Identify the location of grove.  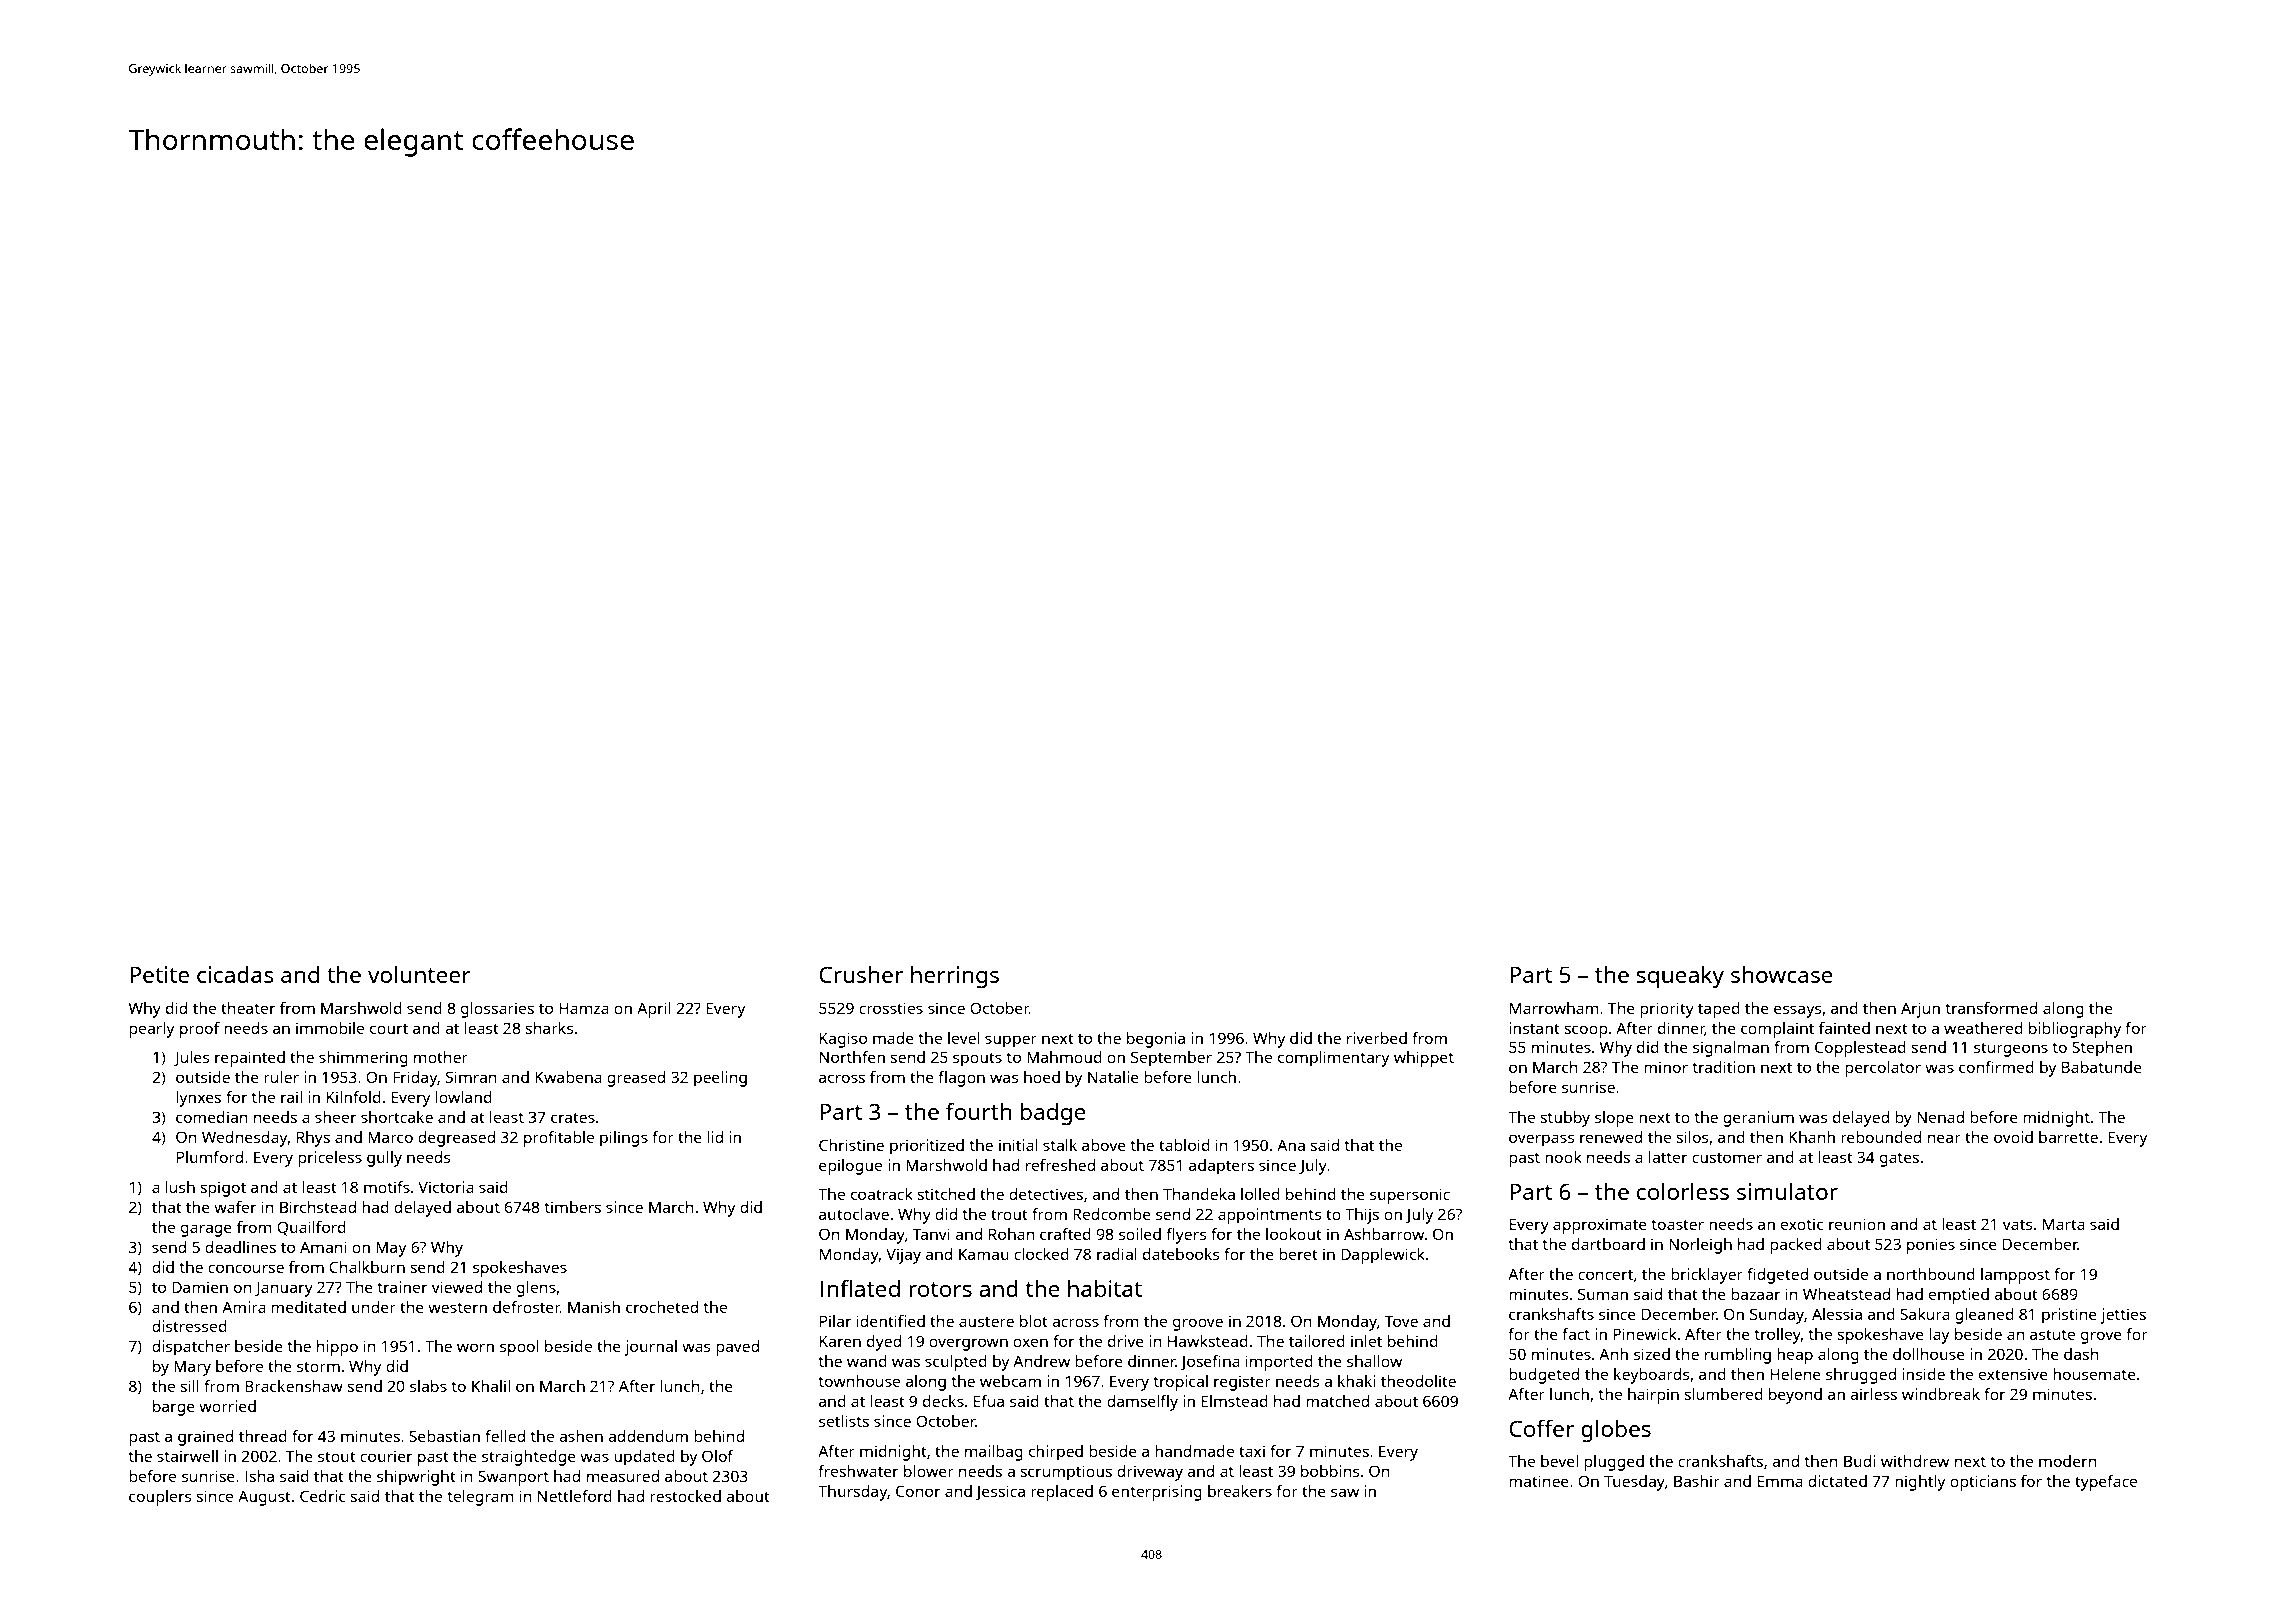
(2101, 1337).
